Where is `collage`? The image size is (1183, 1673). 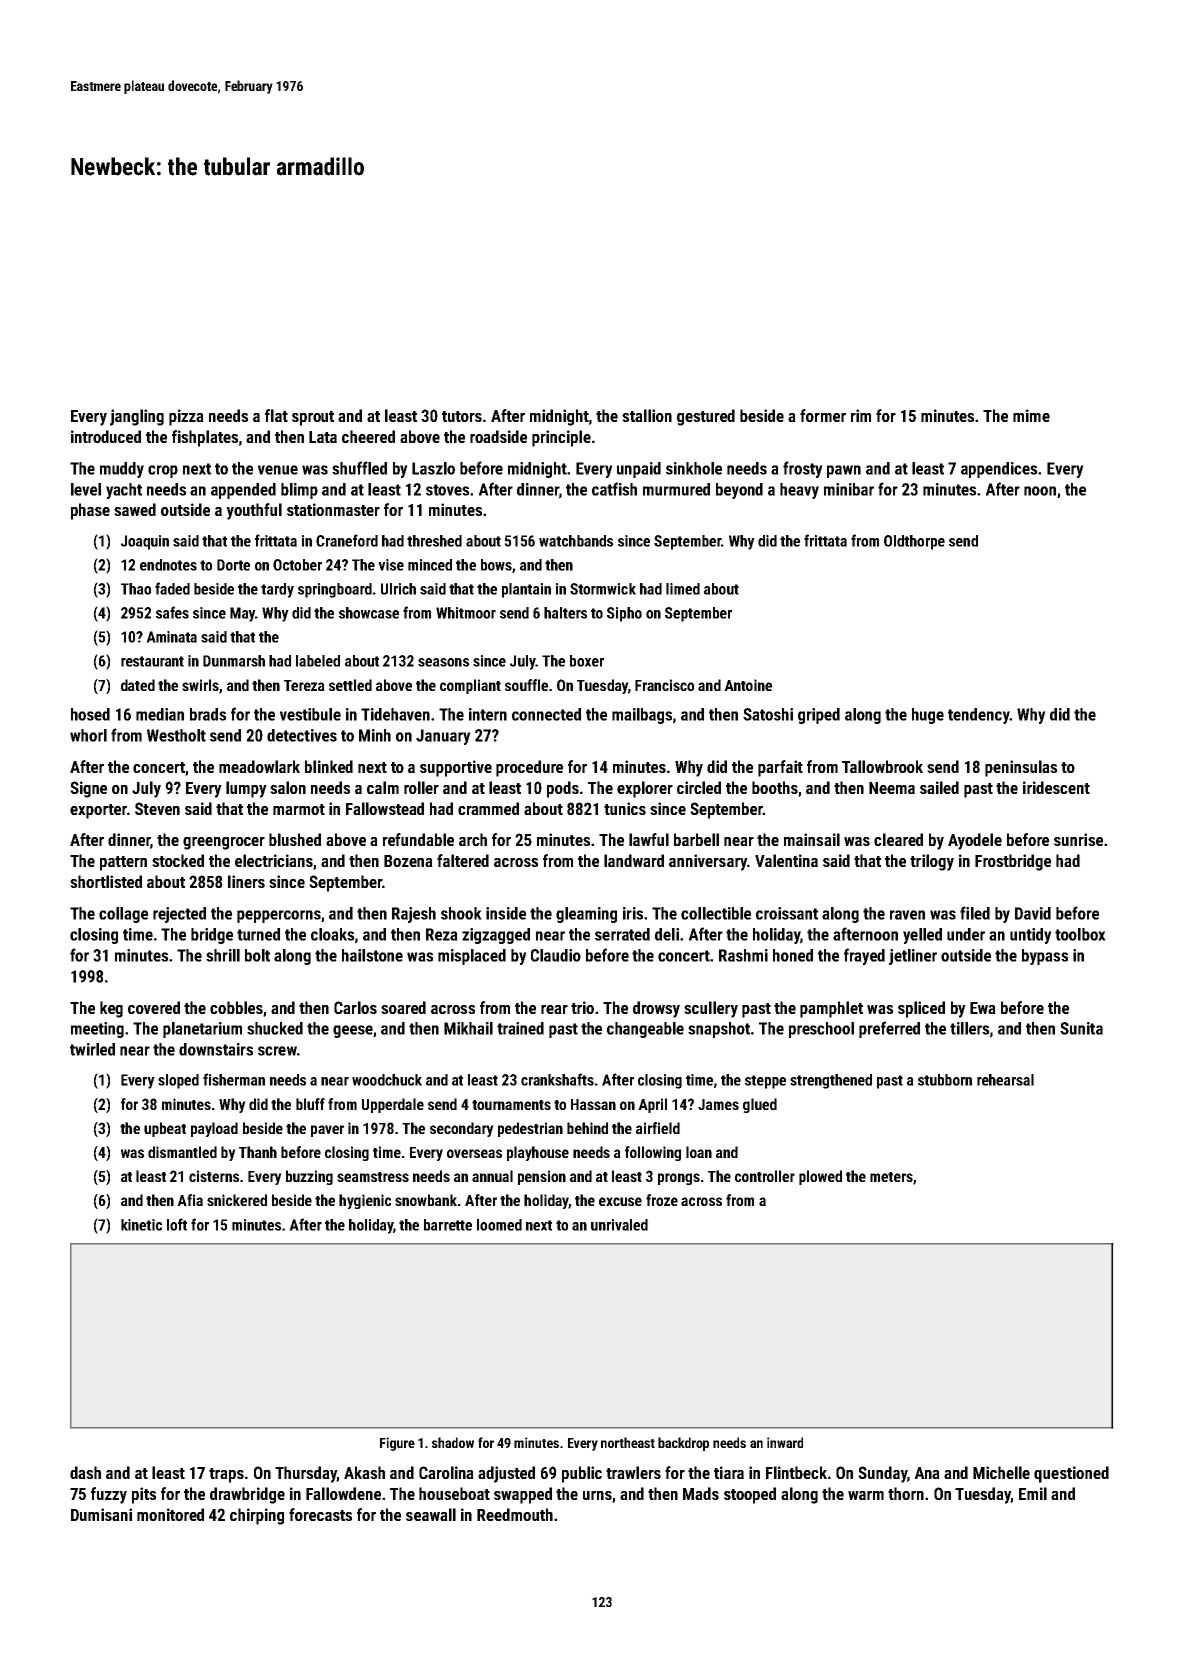 collage is located at coordinates (123, 915).
